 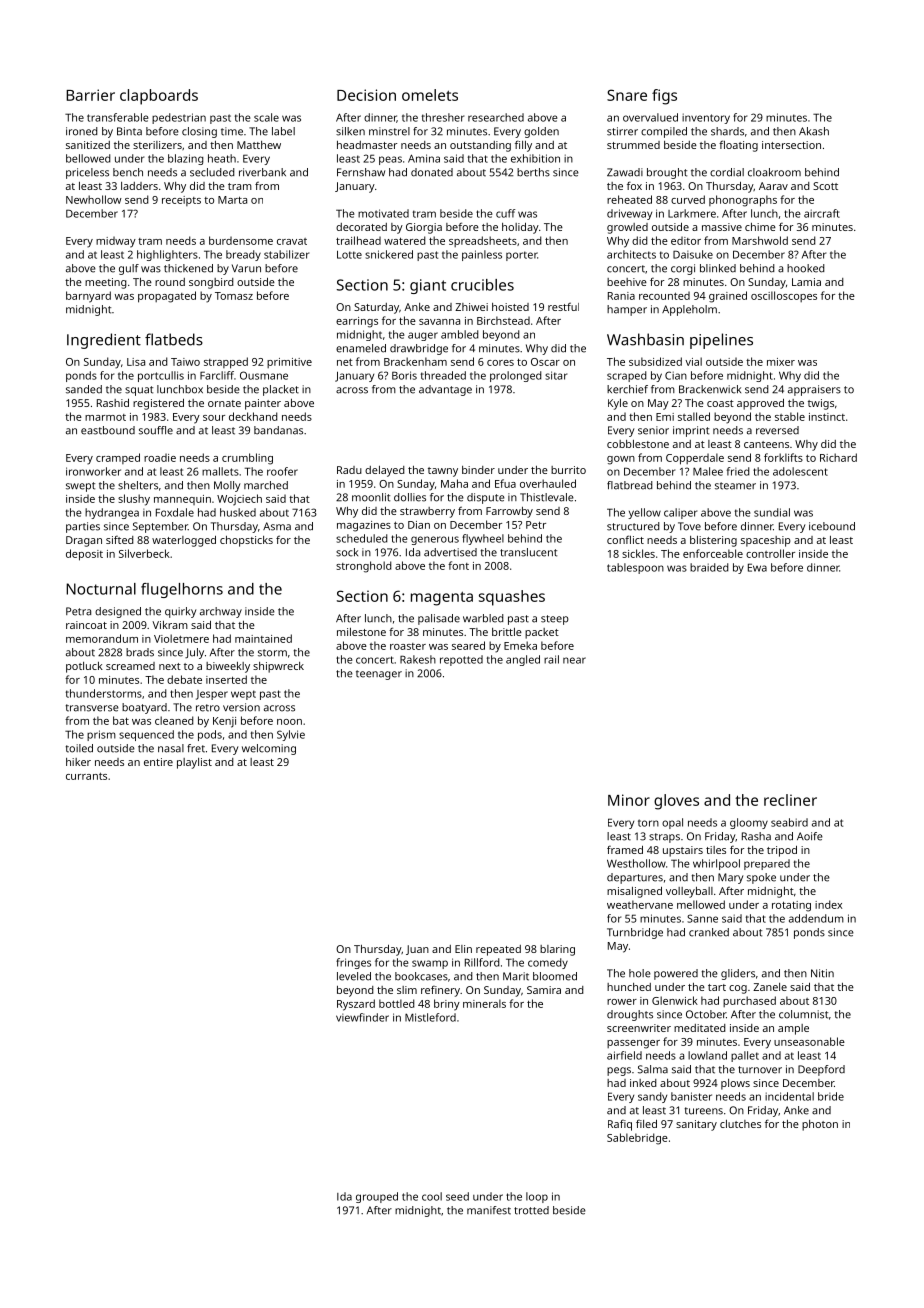 What do you see at coordinates (159, 97) in the screenshot?
I see `clapboards` at bounding box center [159, 97].
